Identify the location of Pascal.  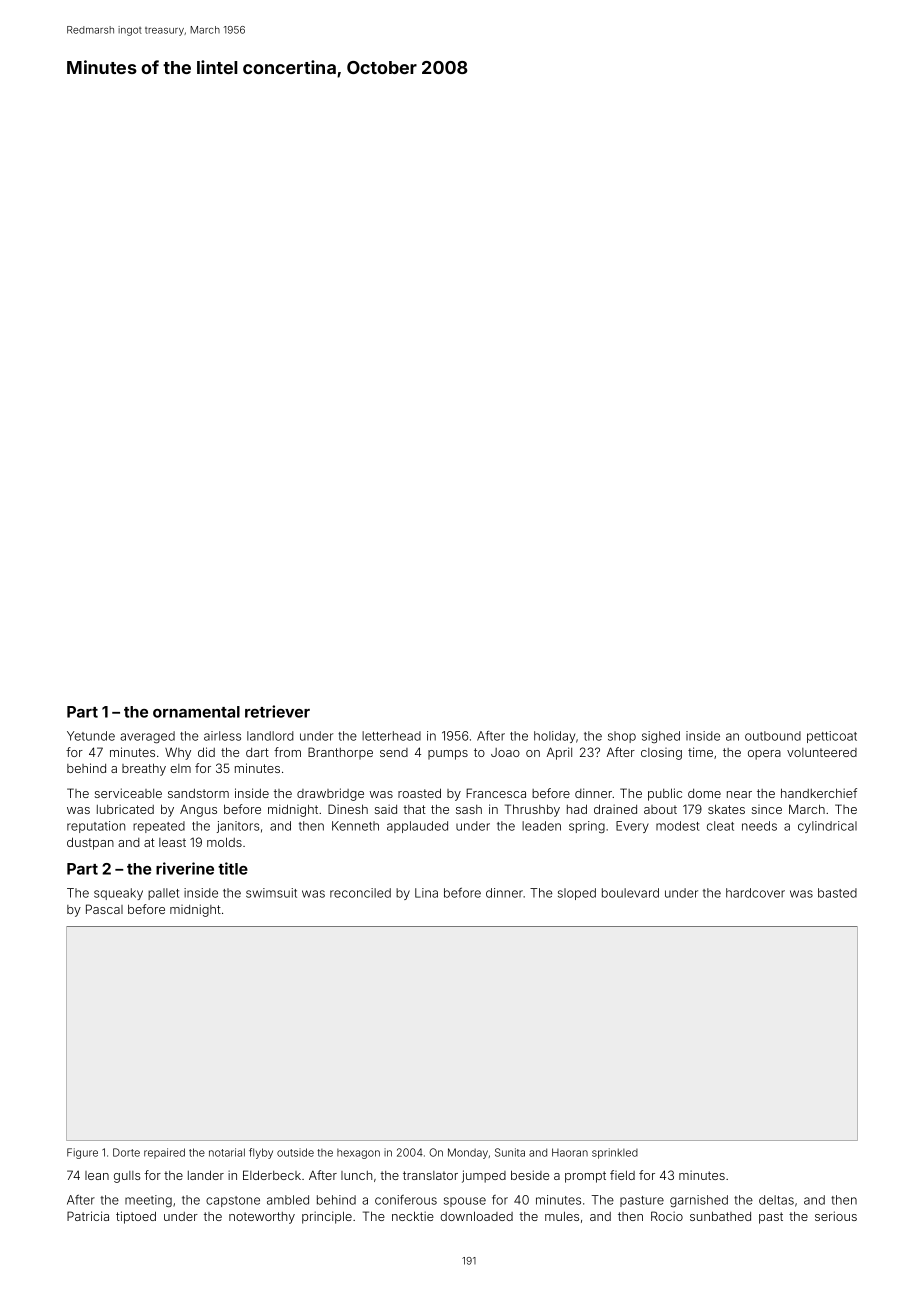
(104, 909).
